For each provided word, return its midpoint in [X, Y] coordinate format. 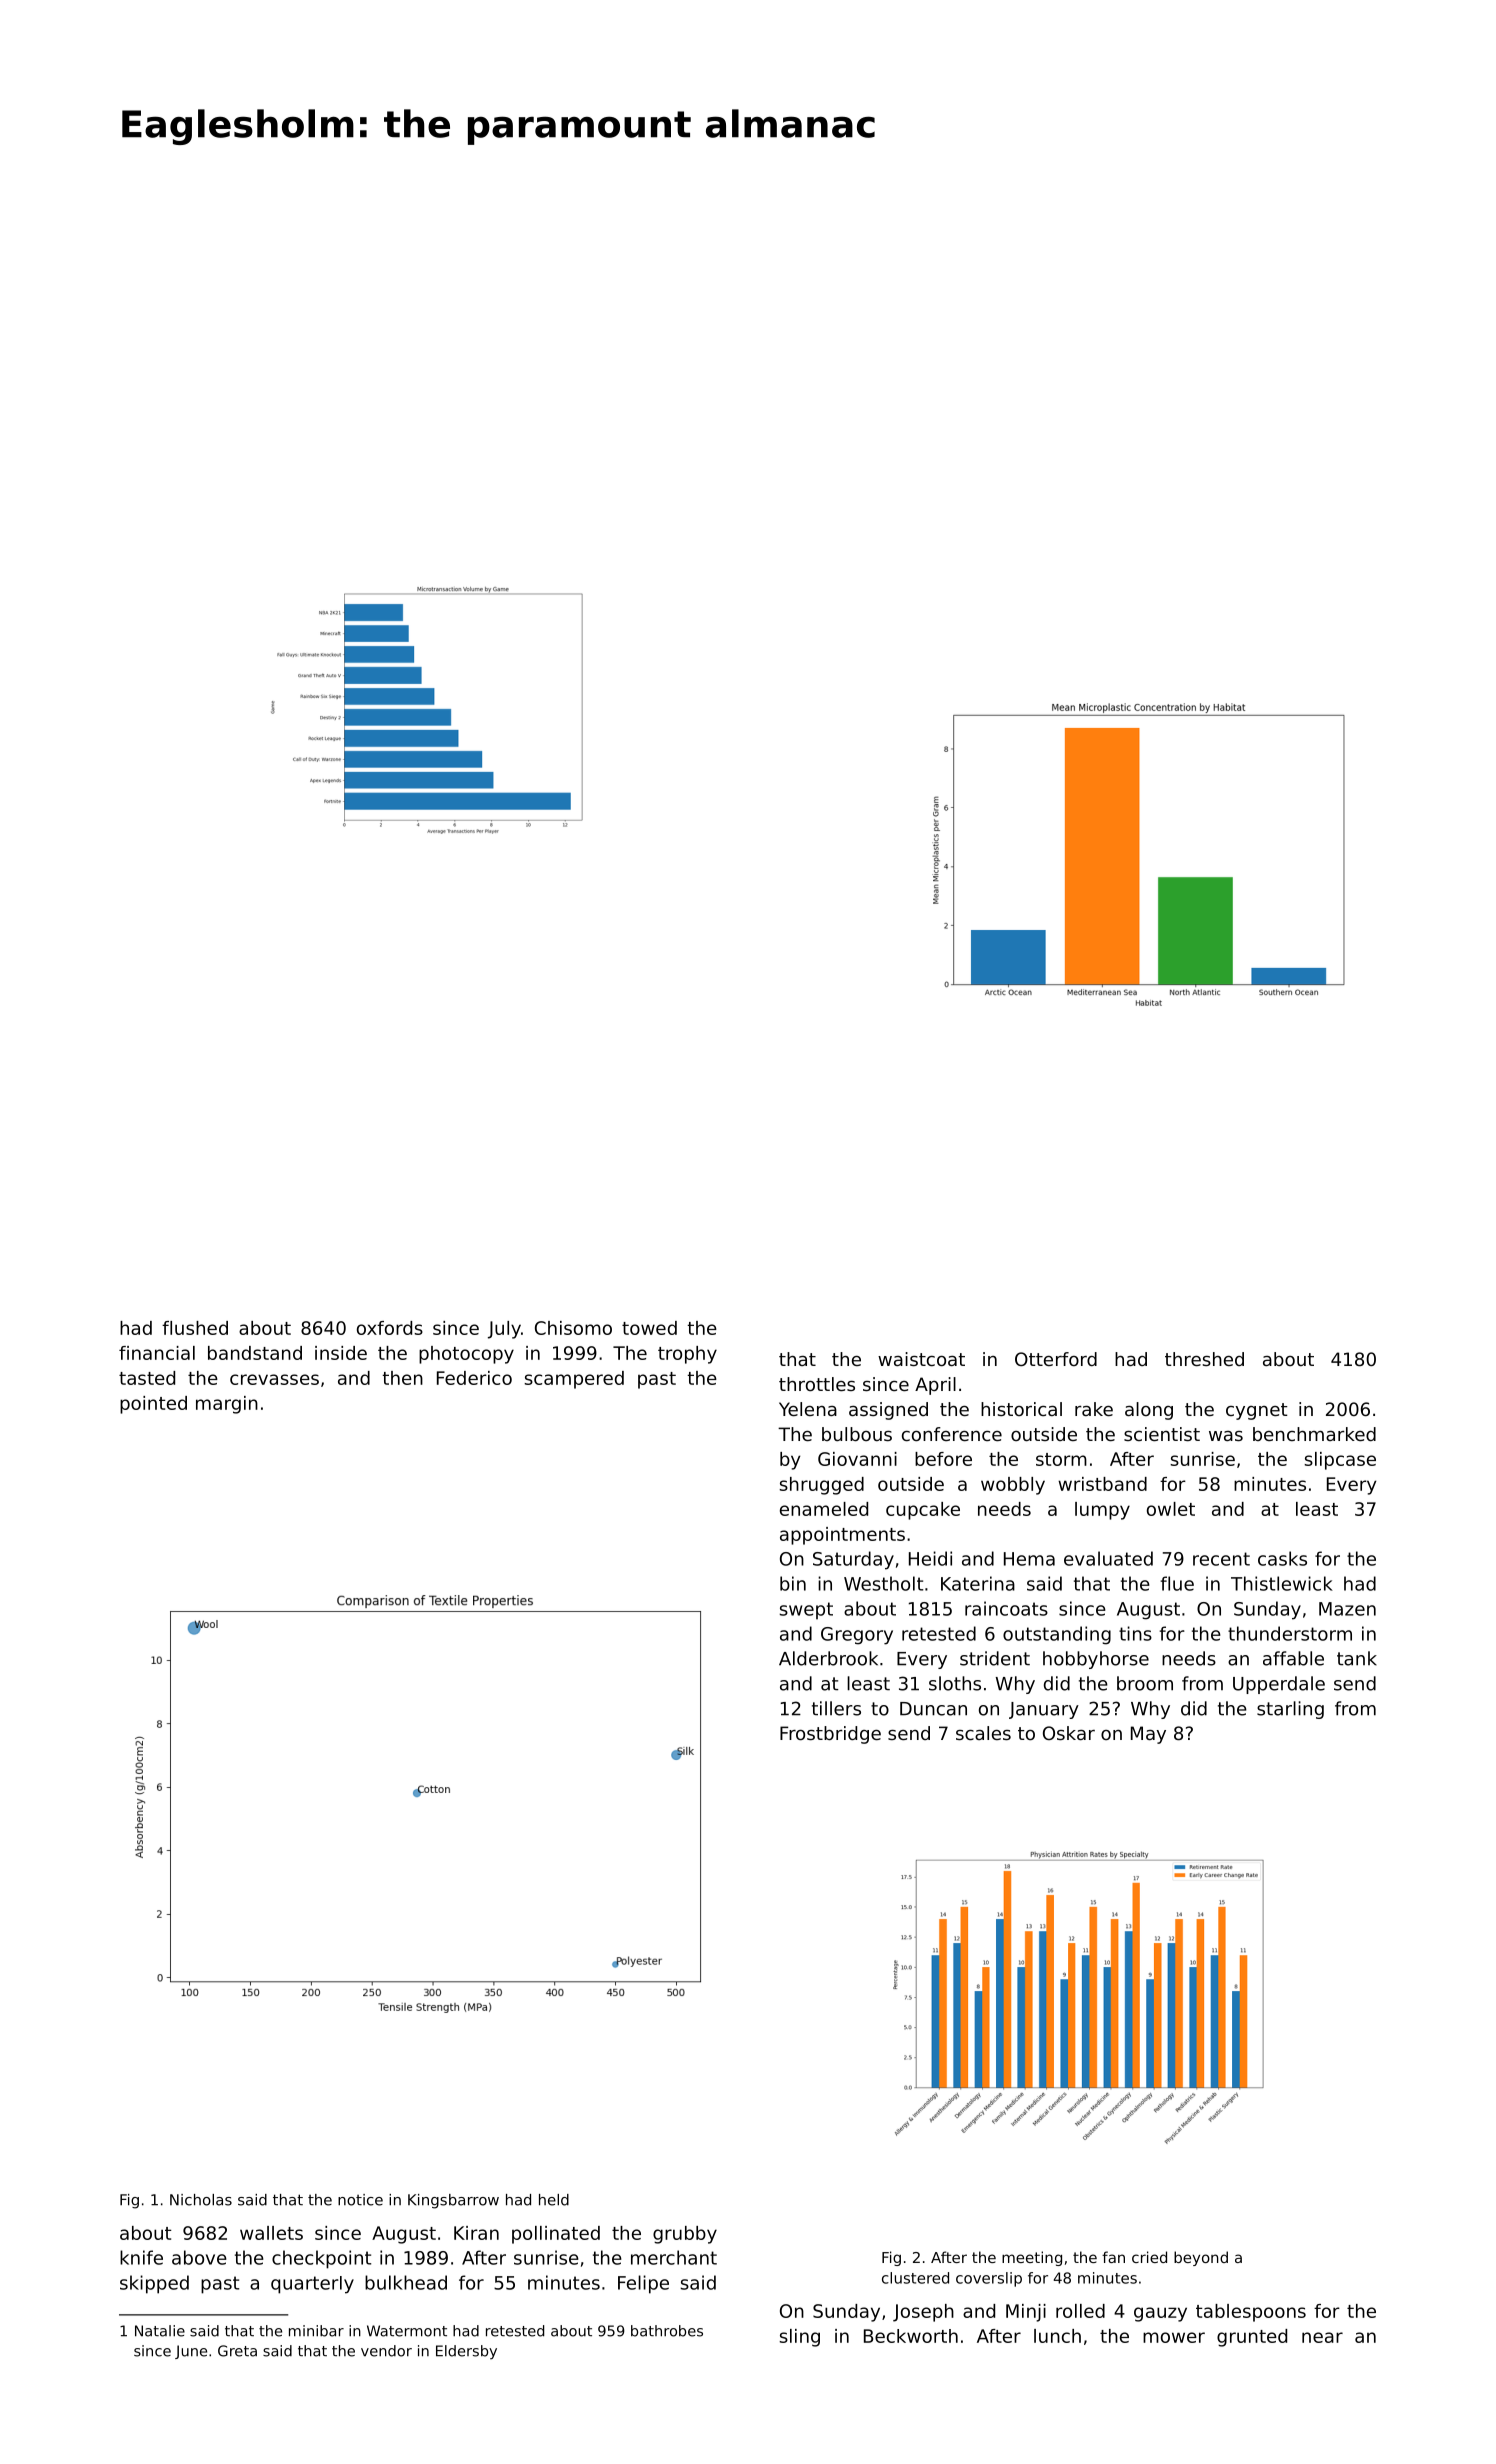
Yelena [808, 1409]
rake [1094, 1409]
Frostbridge [830, 1735]
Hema [1029, 1559]
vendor [386, 2351]
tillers [836, 1708]
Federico [474, 1378]
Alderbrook [828, 1658]
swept [806, 1611]
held [554, 2200]
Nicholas [201, 2200]
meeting [1032, 2258]
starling [1290, 1710]
